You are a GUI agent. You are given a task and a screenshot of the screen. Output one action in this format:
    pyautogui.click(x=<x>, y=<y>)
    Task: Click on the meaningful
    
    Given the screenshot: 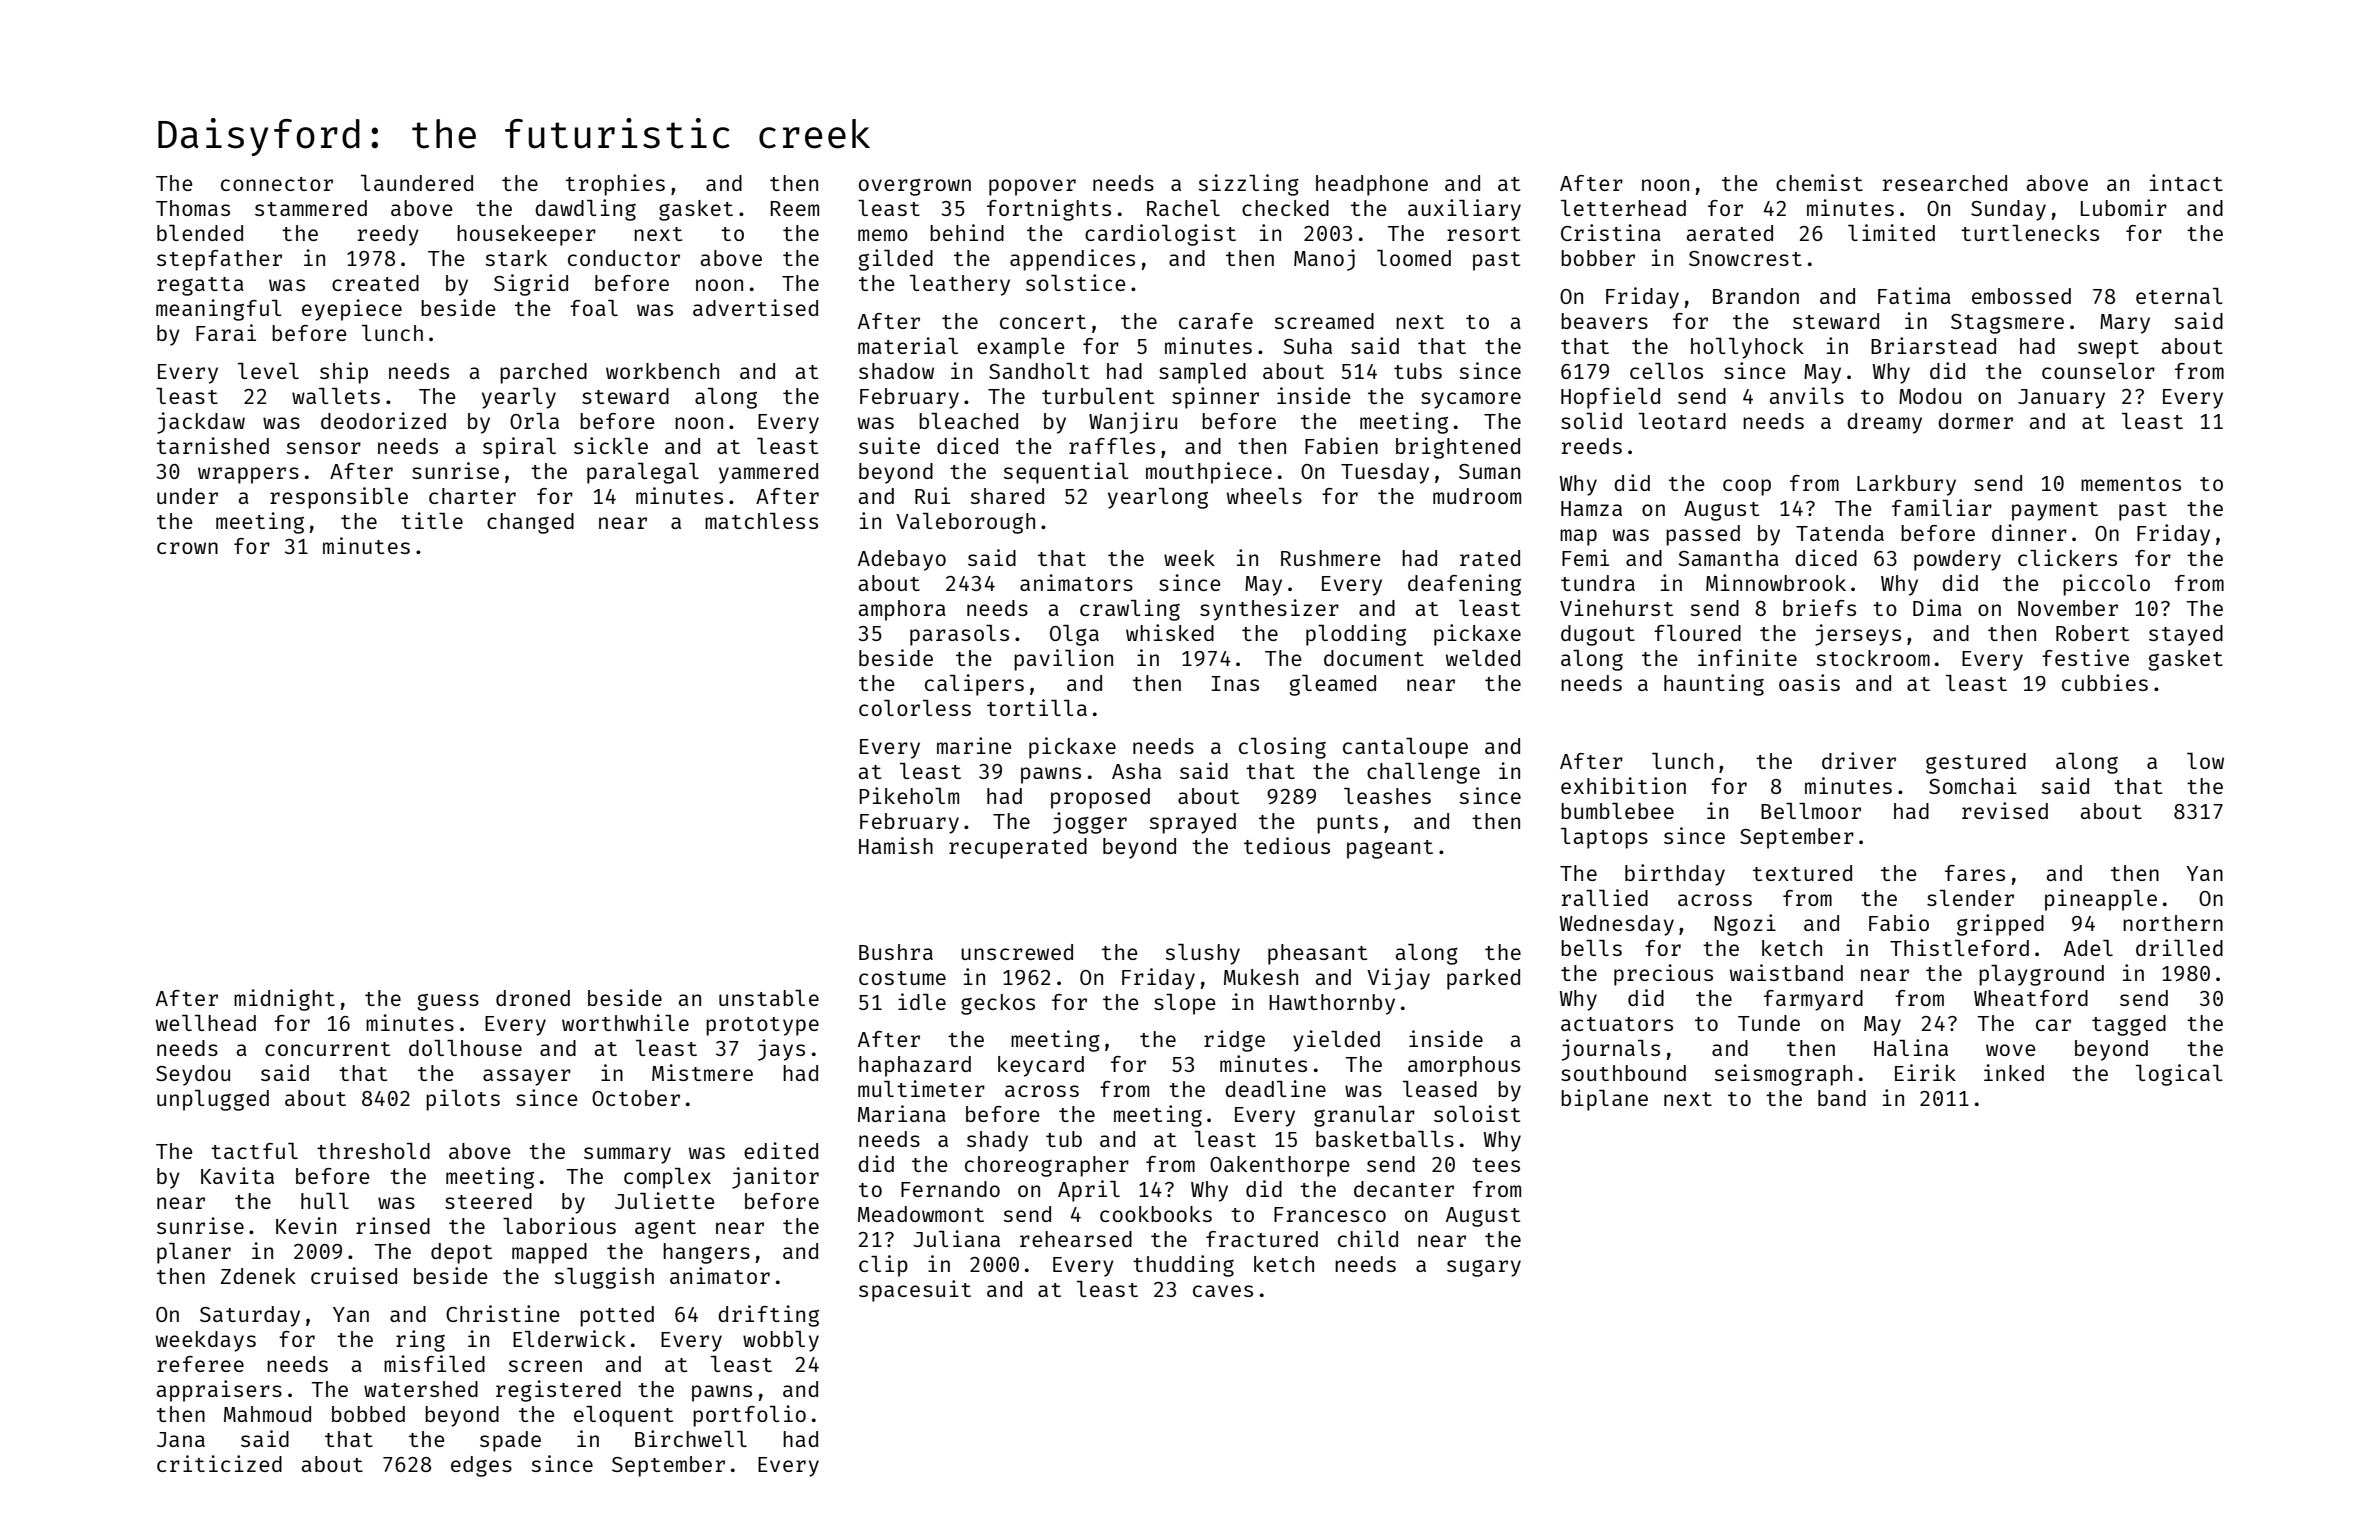 What is the action you would take?
    pyautogui.click(x=219, y=310)
